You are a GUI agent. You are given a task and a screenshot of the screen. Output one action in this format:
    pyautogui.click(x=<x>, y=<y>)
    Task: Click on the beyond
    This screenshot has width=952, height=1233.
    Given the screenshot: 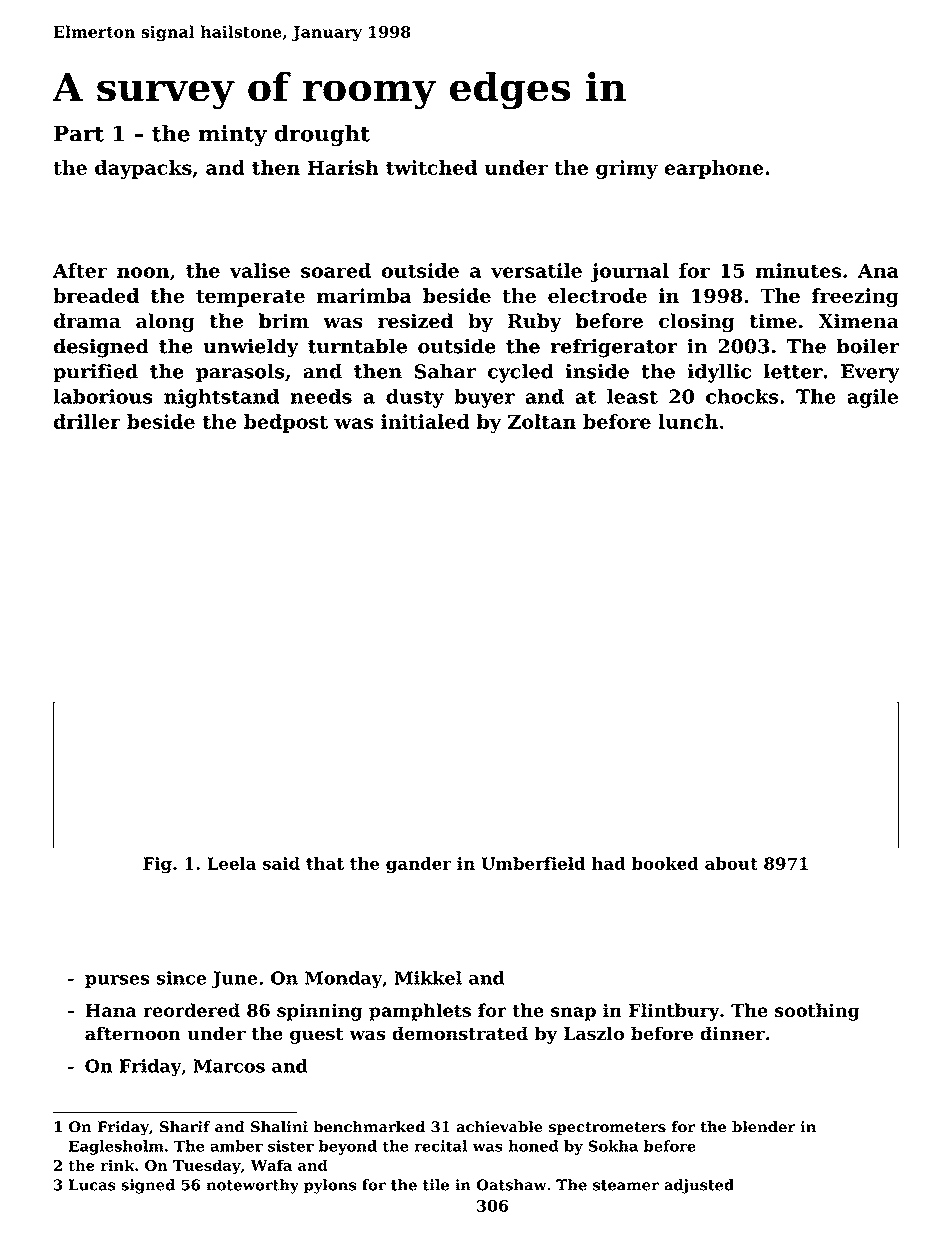 What is the action you would take?
    pyautogui.click(x=348, y=1147)
